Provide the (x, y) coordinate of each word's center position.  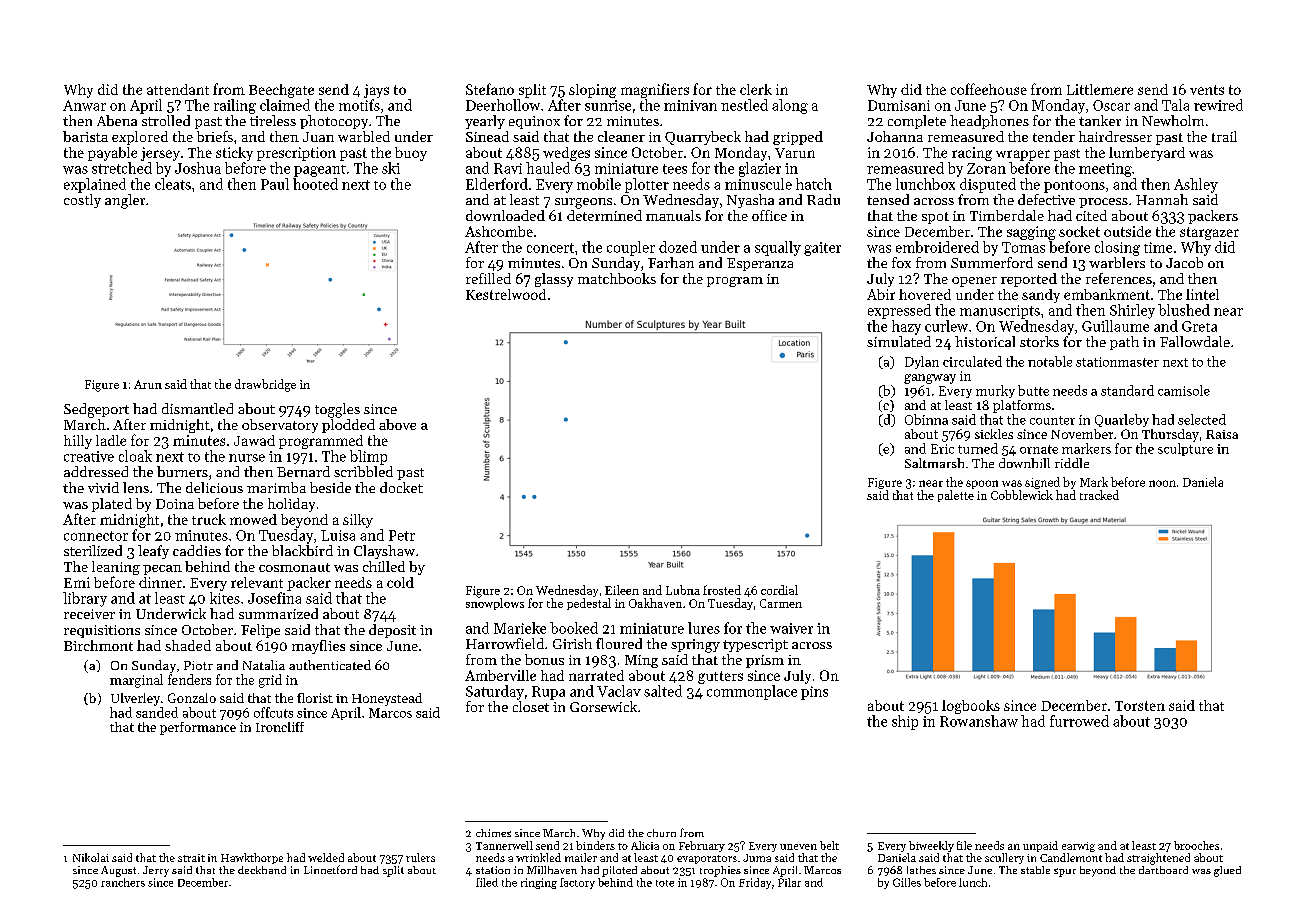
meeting (1105, 170)
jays (376, 91)
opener (974, 282)
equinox (534, 122)
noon (1162, 483)
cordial (779, 590)
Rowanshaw (979, 721)
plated (112, 505)
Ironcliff (280, 727)
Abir (881, 294)
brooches (1196, 845)
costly (82, 201)
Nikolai (91, 857)
